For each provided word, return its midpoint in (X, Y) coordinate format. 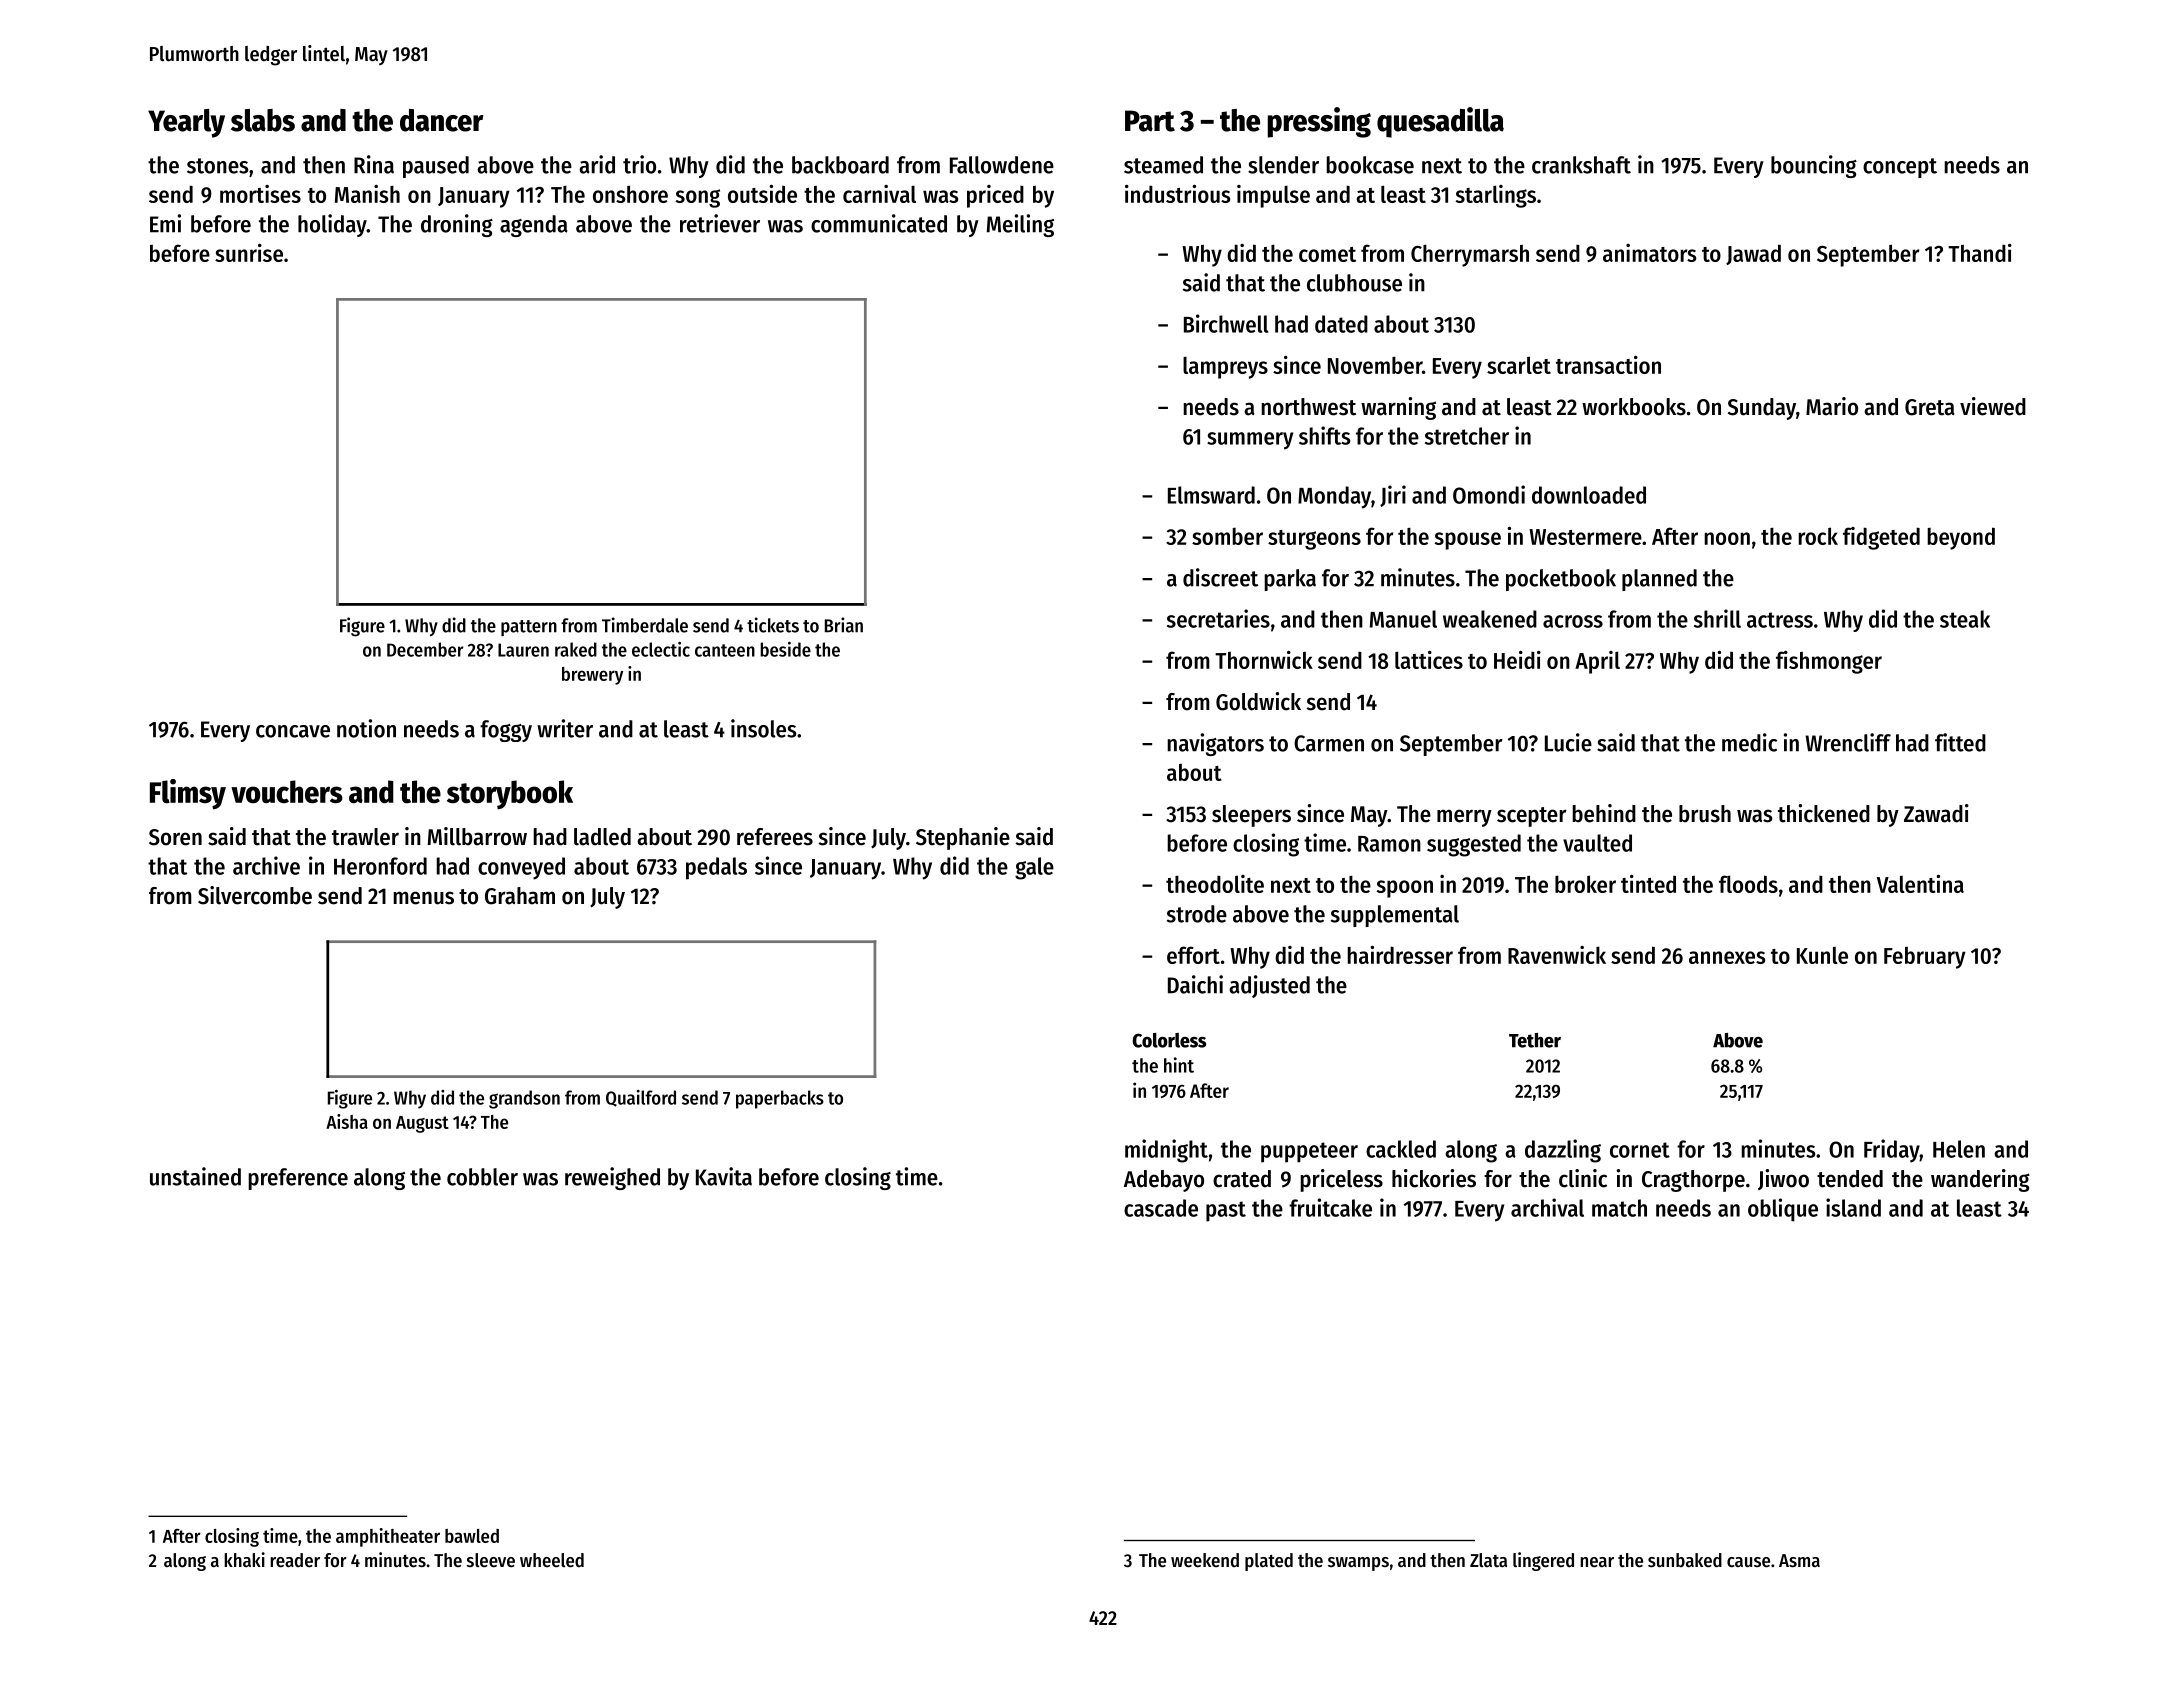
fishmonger (1829, 662)
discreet (1220, 577)
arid (597, 164)
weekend (1205, 1560)
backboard (840, 165)
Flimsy (188, 794)
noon (1727, 538)
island (1853, 1207)
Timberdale (645, 625)
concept (1900, 168)
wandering (1980, 1180)
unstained (195, 1176)
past (1226, 1211)
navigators (1215, 744)
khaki (244, 1559)
